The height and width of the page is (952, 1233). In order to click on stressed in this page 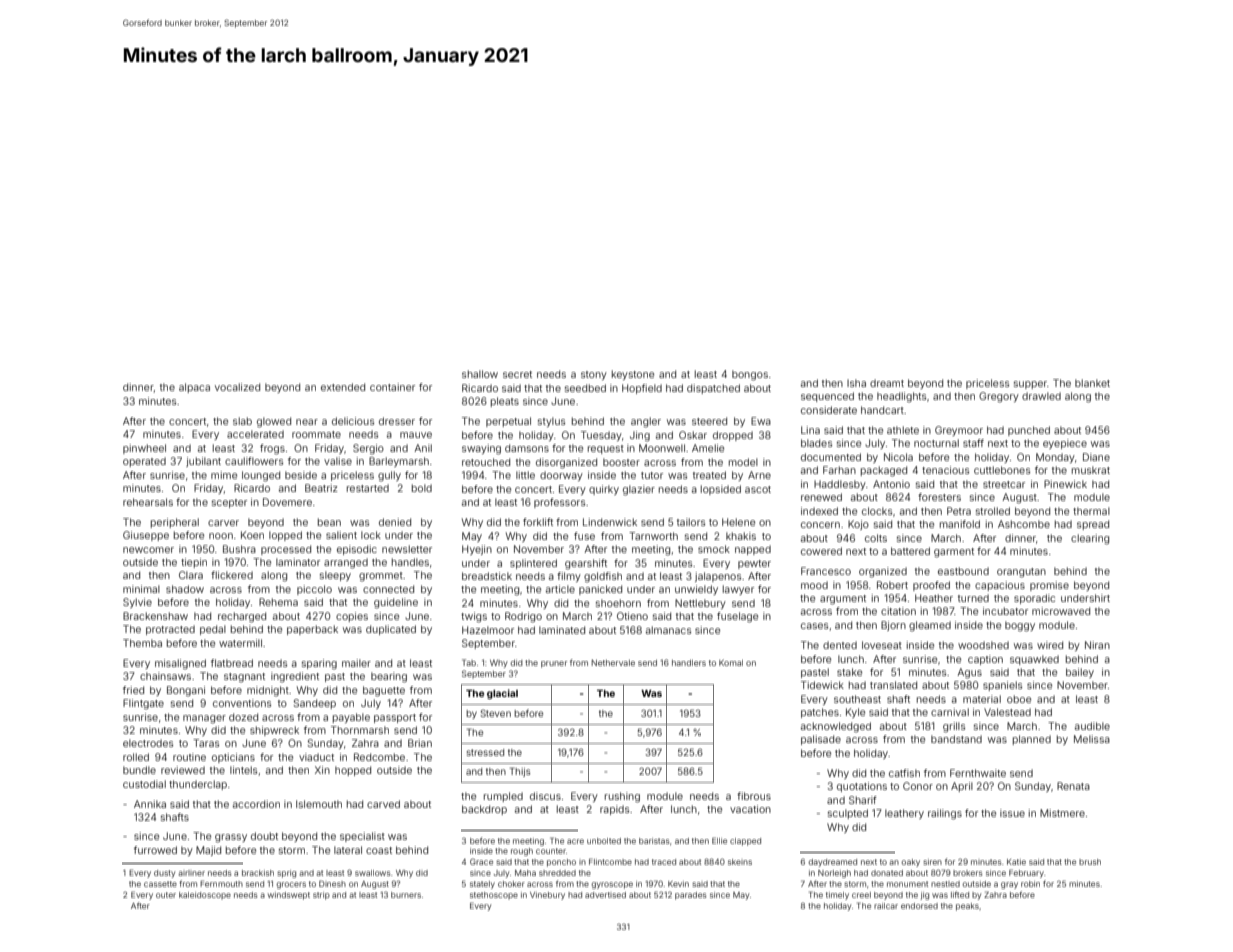, I will do `click(485, 752)`.
